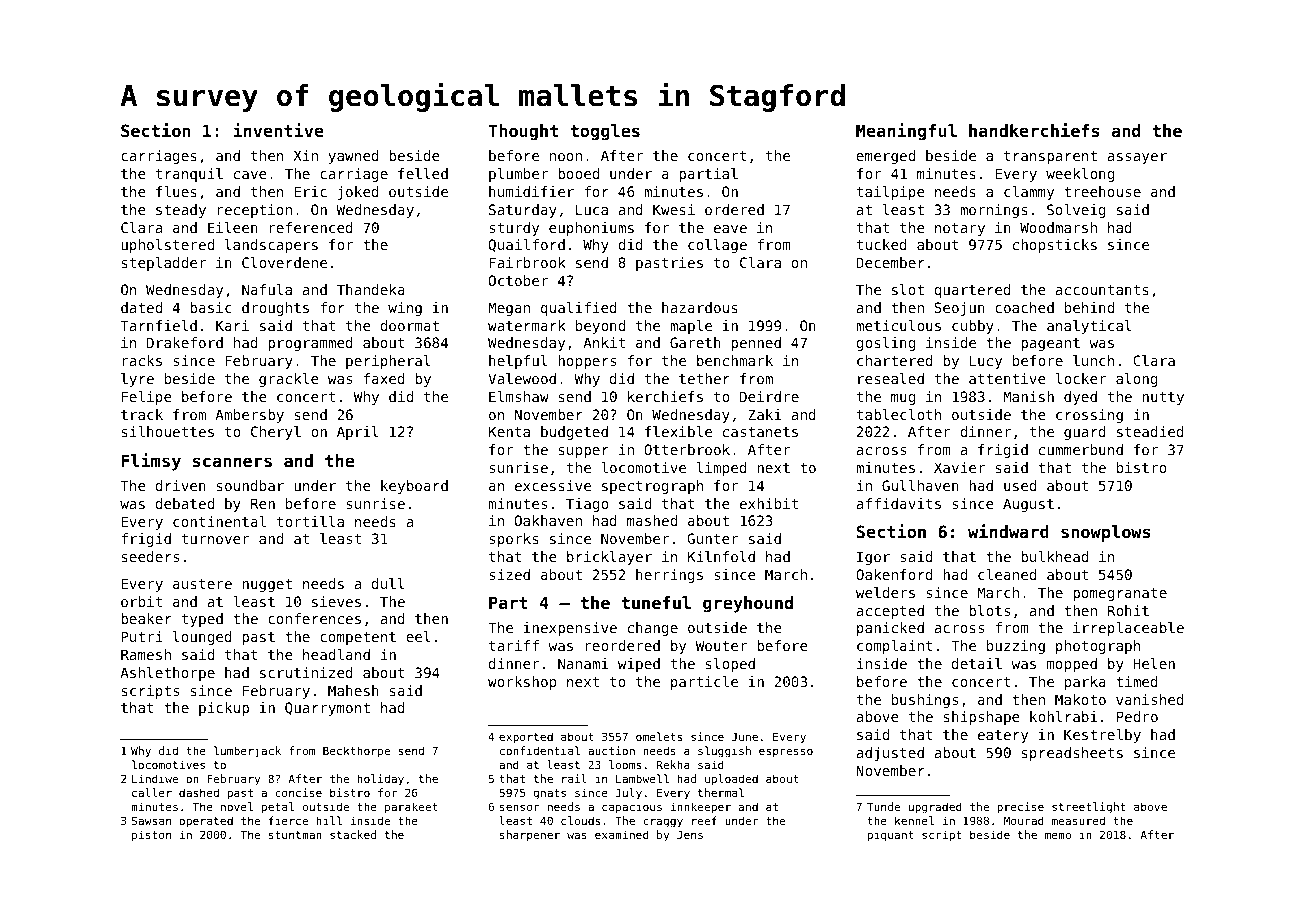 This image has height=924, width=1308. What do you see at coordinates (278, 130) in the image?
I see `inventive` at bounding box center [278, 130].
